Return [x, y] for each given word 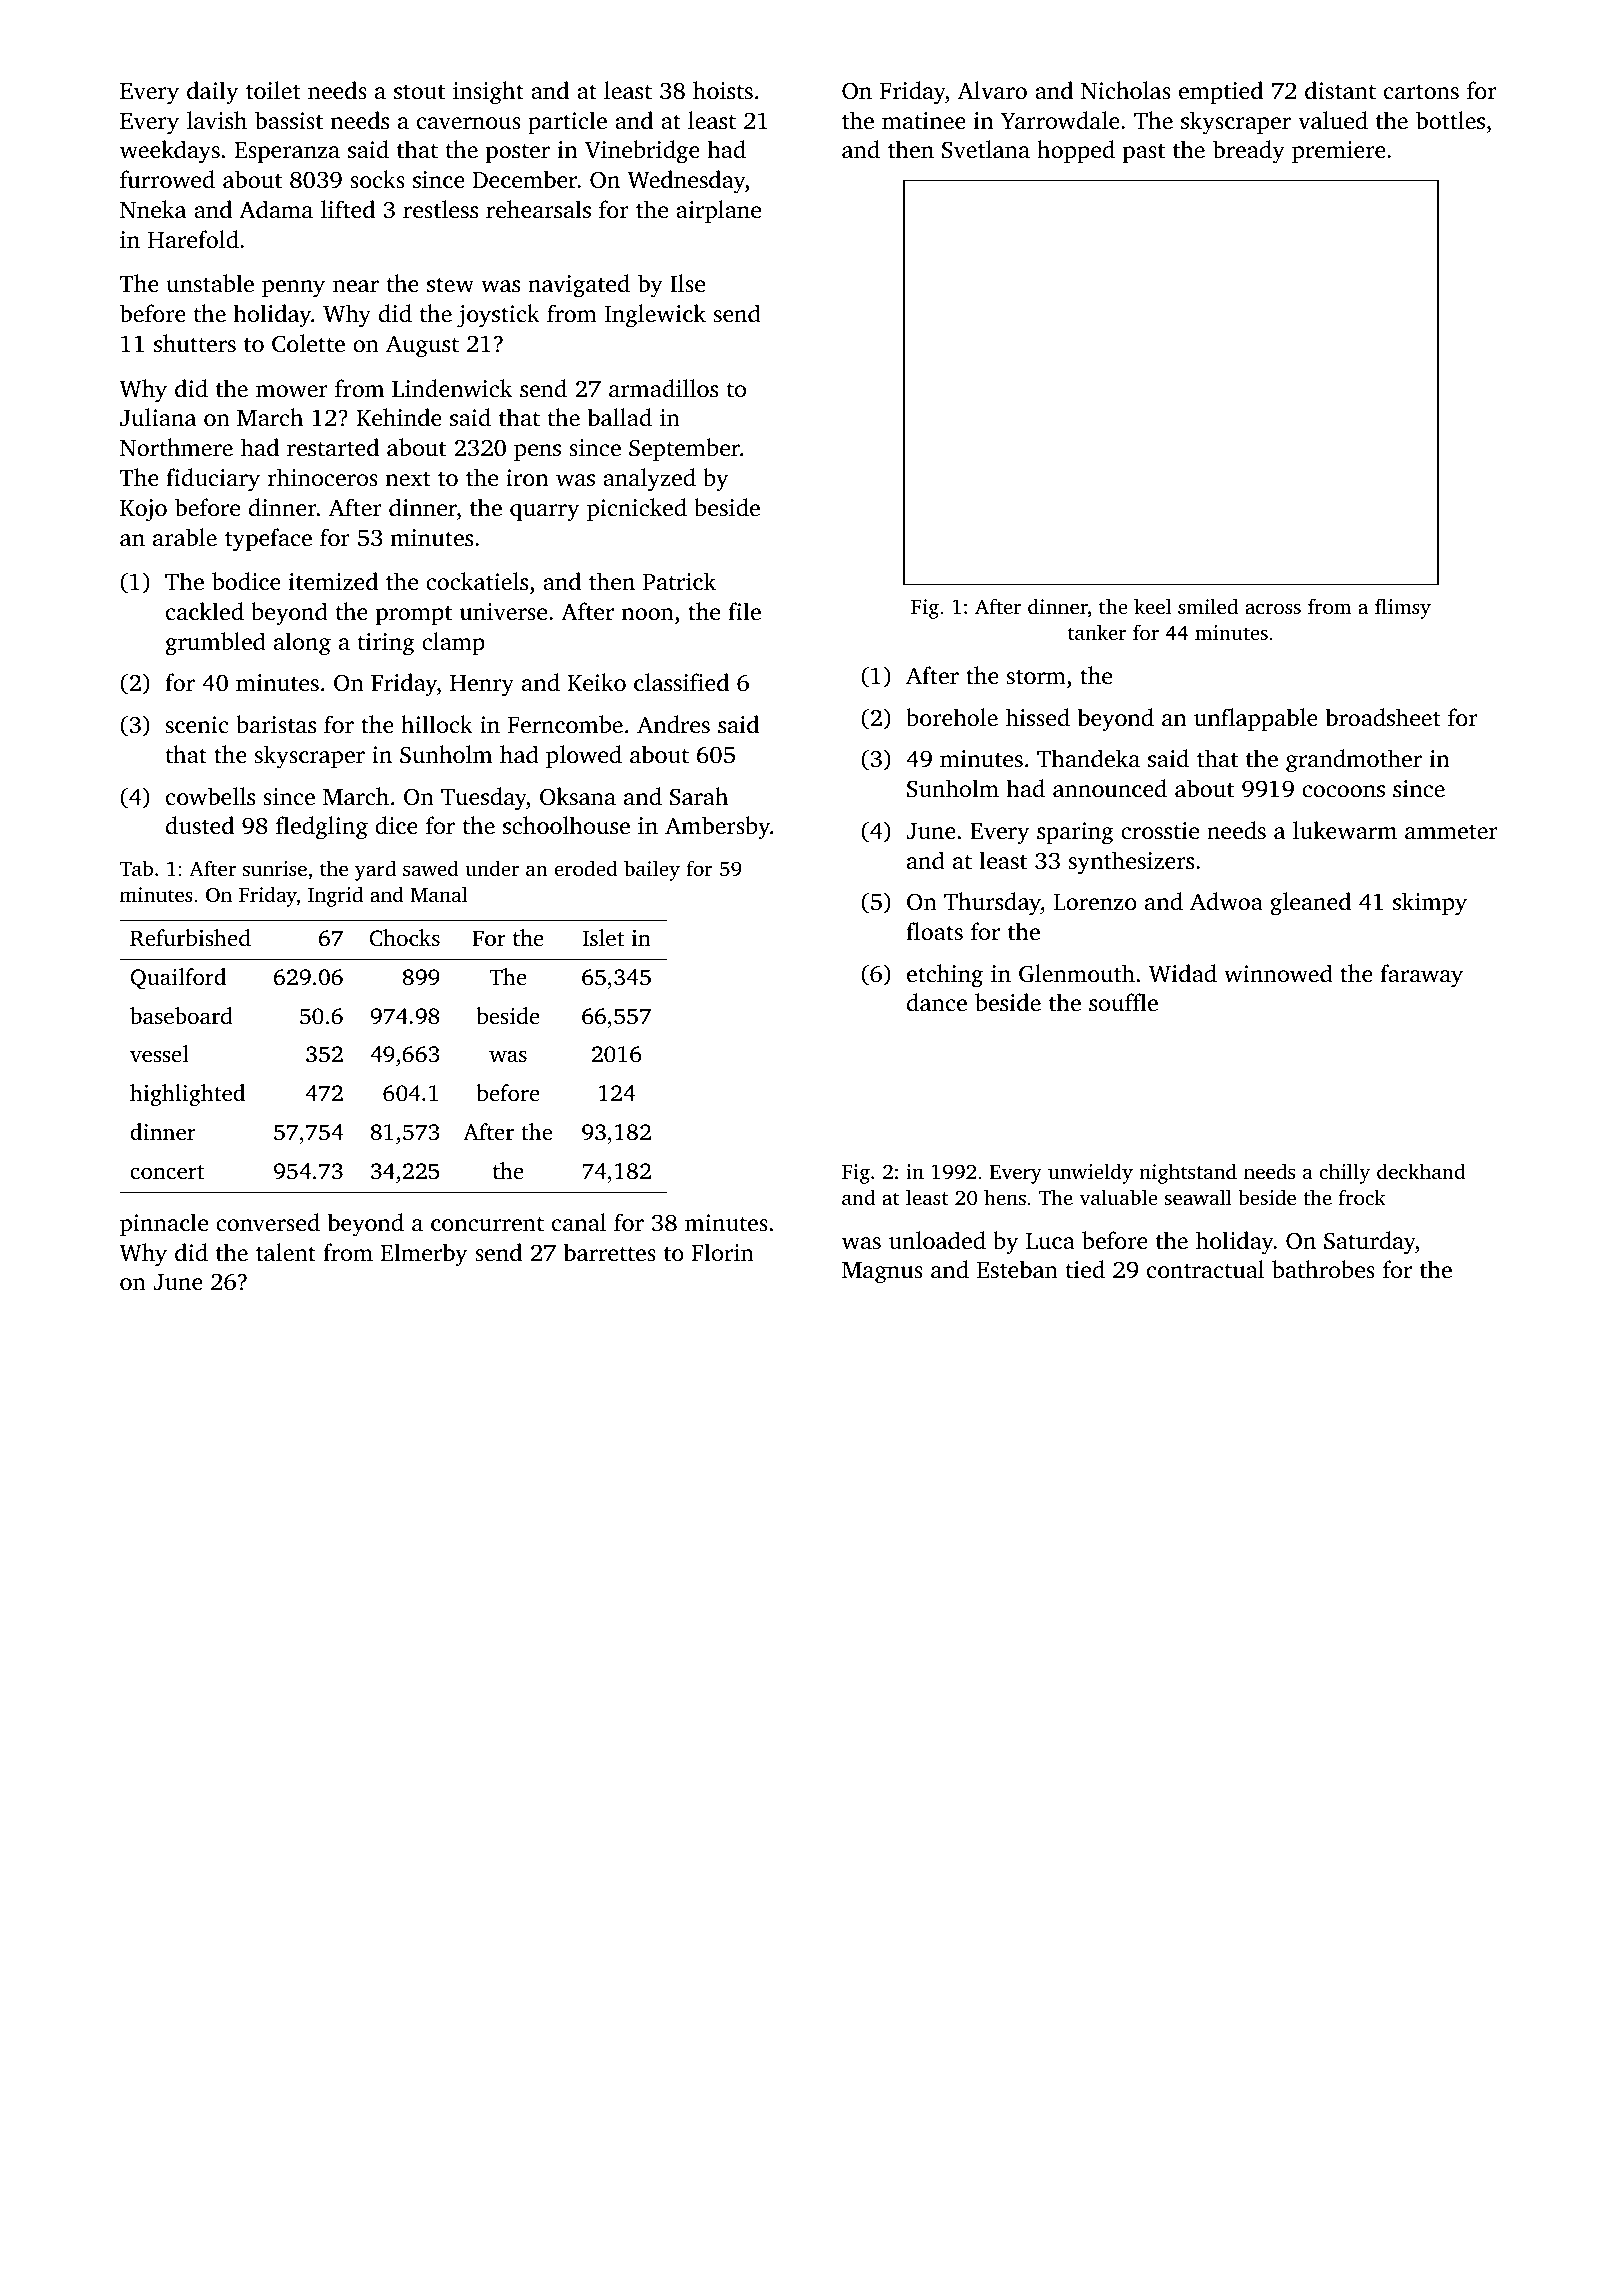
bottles [1450, 120]
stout [419, 92]
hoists [723, 90]
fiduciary [213, 480]
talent [286, 1252]
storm [1036, 677]
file [744, 611]
